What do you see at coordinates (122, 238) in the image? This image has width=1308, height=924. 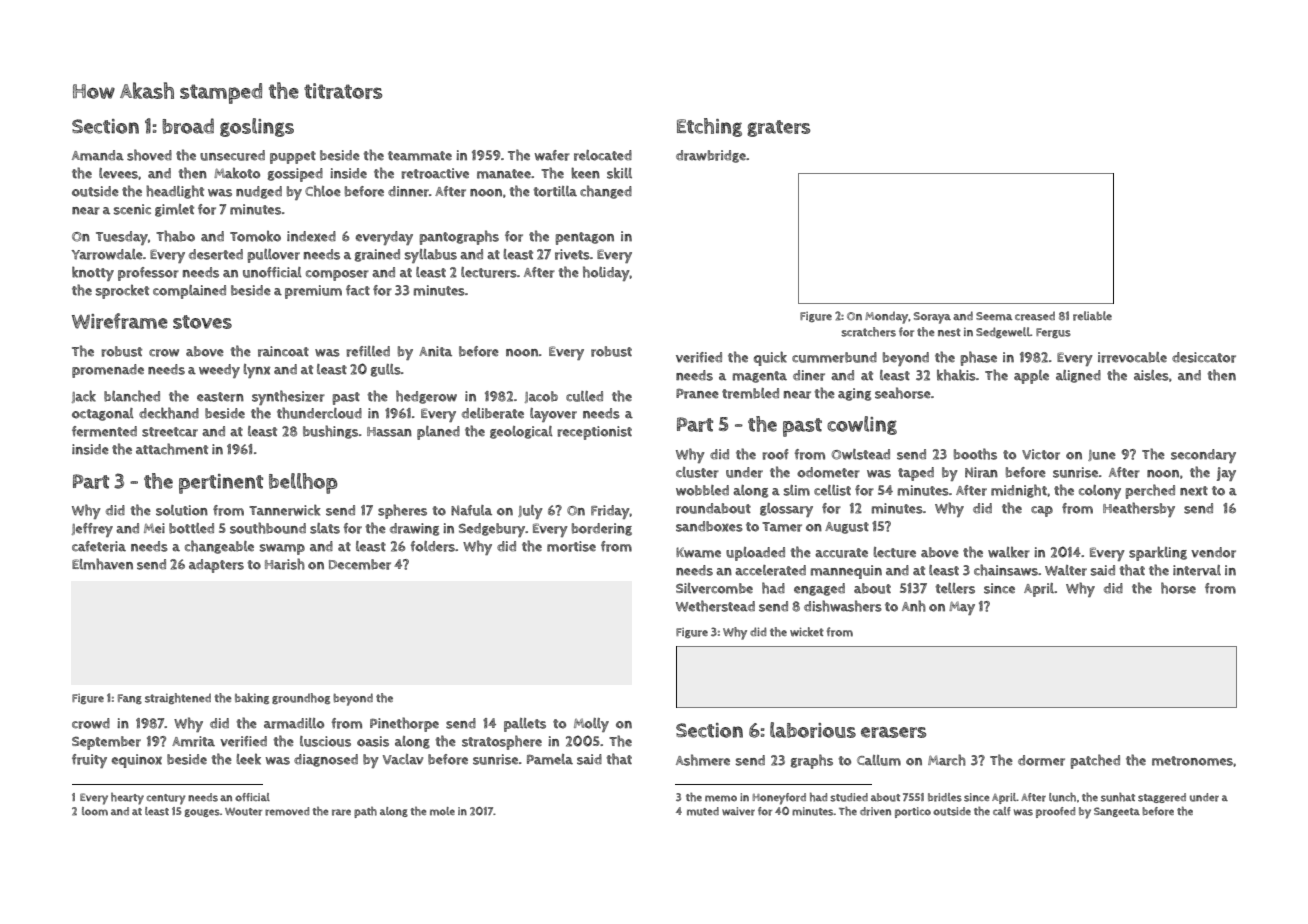 I see `Tuesday` at bounding box center [122, 238].
